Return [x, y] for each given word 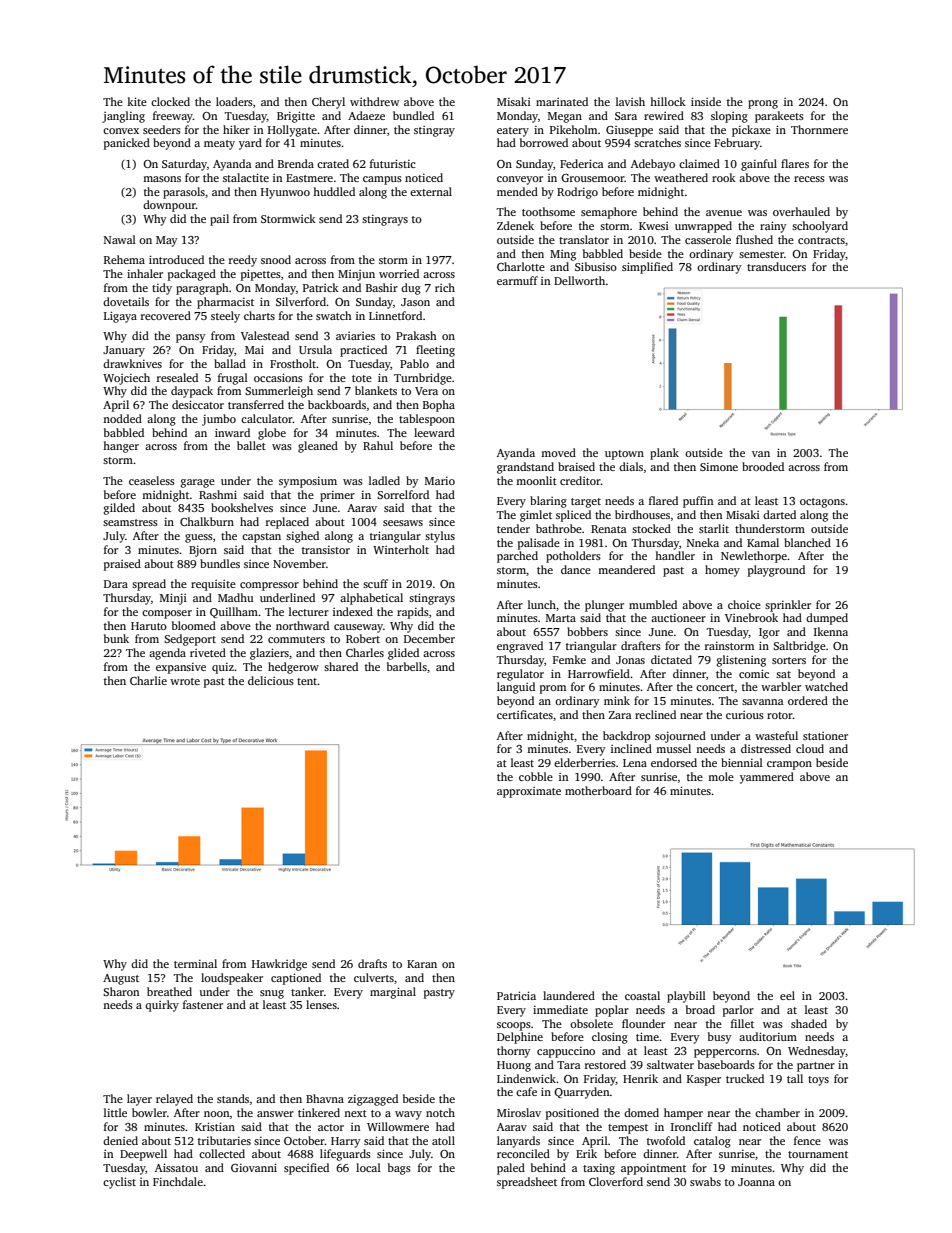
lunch [542, 604]
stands [233, 1098]
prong [763, 104]
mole [721, 776]
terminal [195, 963]
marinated [562, 101]
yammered [767, 778]
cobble [536, 776]
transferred [256, 404]
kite [137, 101]
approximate [529, 792]
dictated [671, 659]
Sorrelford [403, 494]
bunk [116, 638]
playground [776, 571]
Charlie [148, 680]
